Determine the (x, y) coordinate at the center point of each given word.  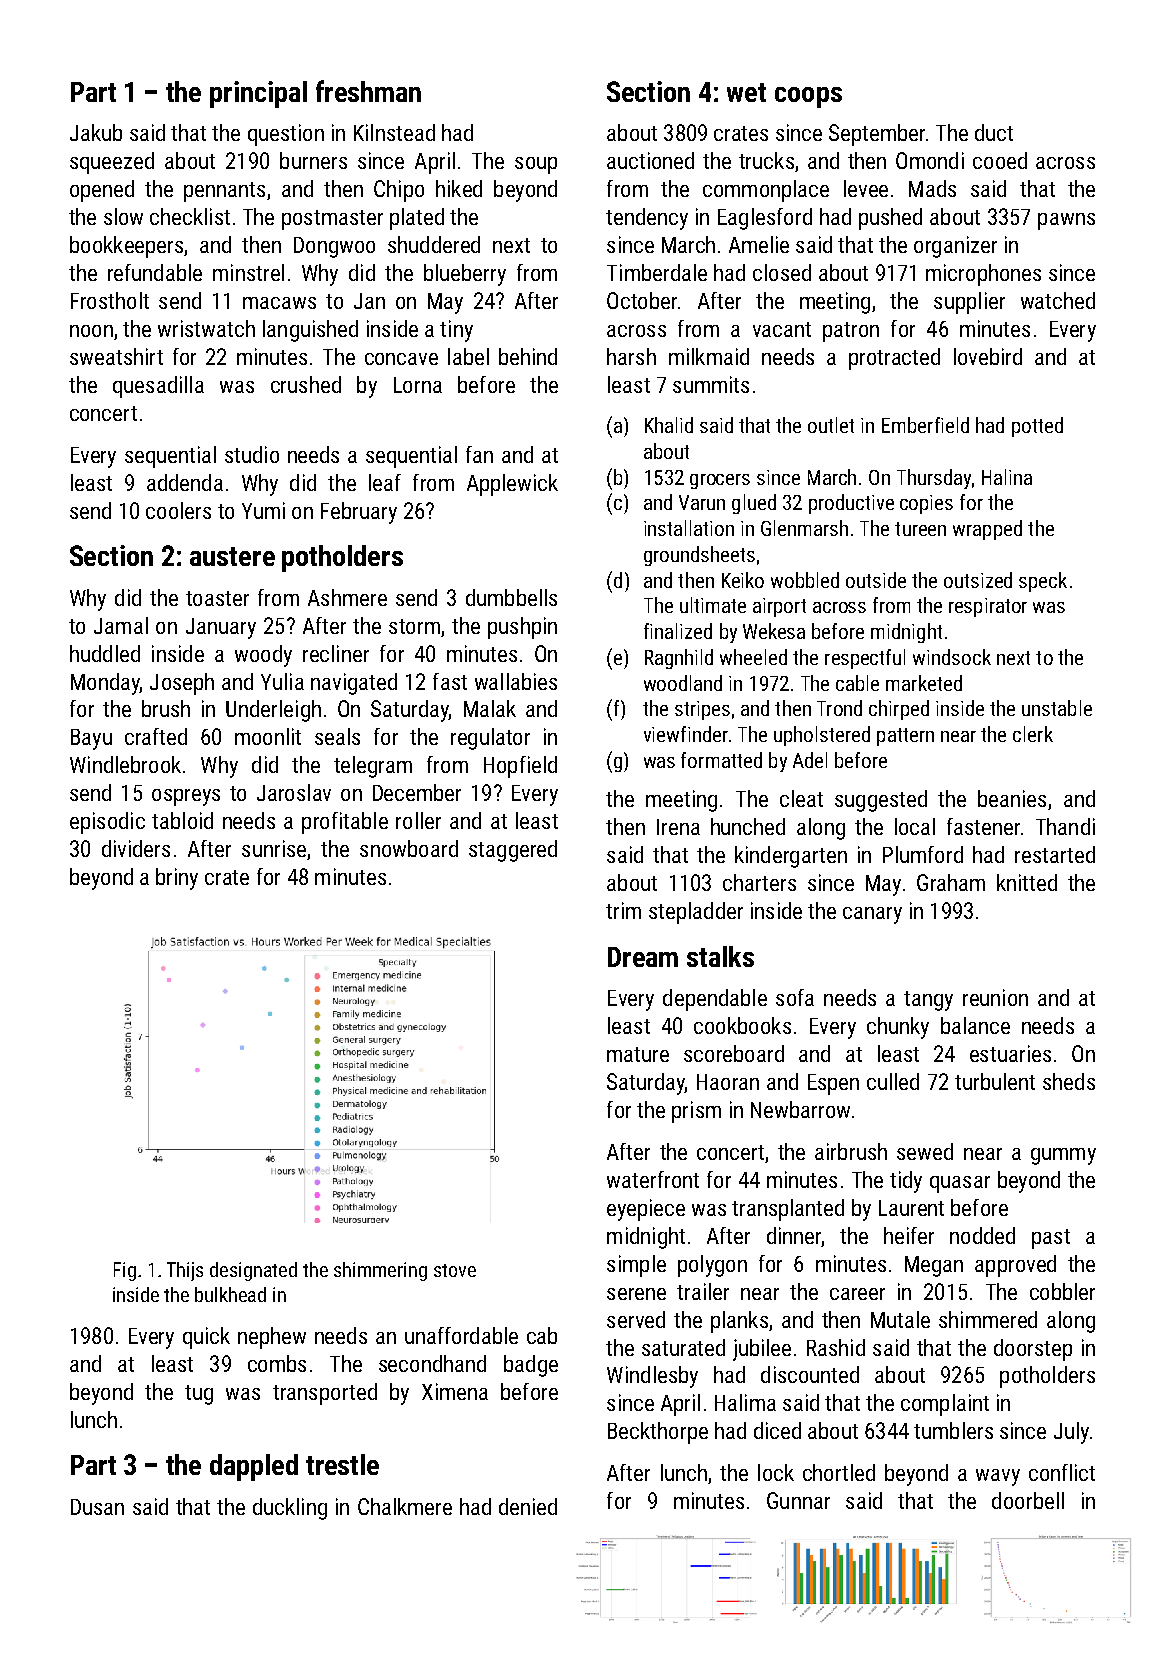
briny (177, 879)
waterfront (653, 1179)
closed (782, 272)
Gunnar (798, 1500)
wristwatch (206, 328)
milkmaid (709, 356)
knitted (1027, 882)
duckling (290, 1509)
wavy (998, 1477)
